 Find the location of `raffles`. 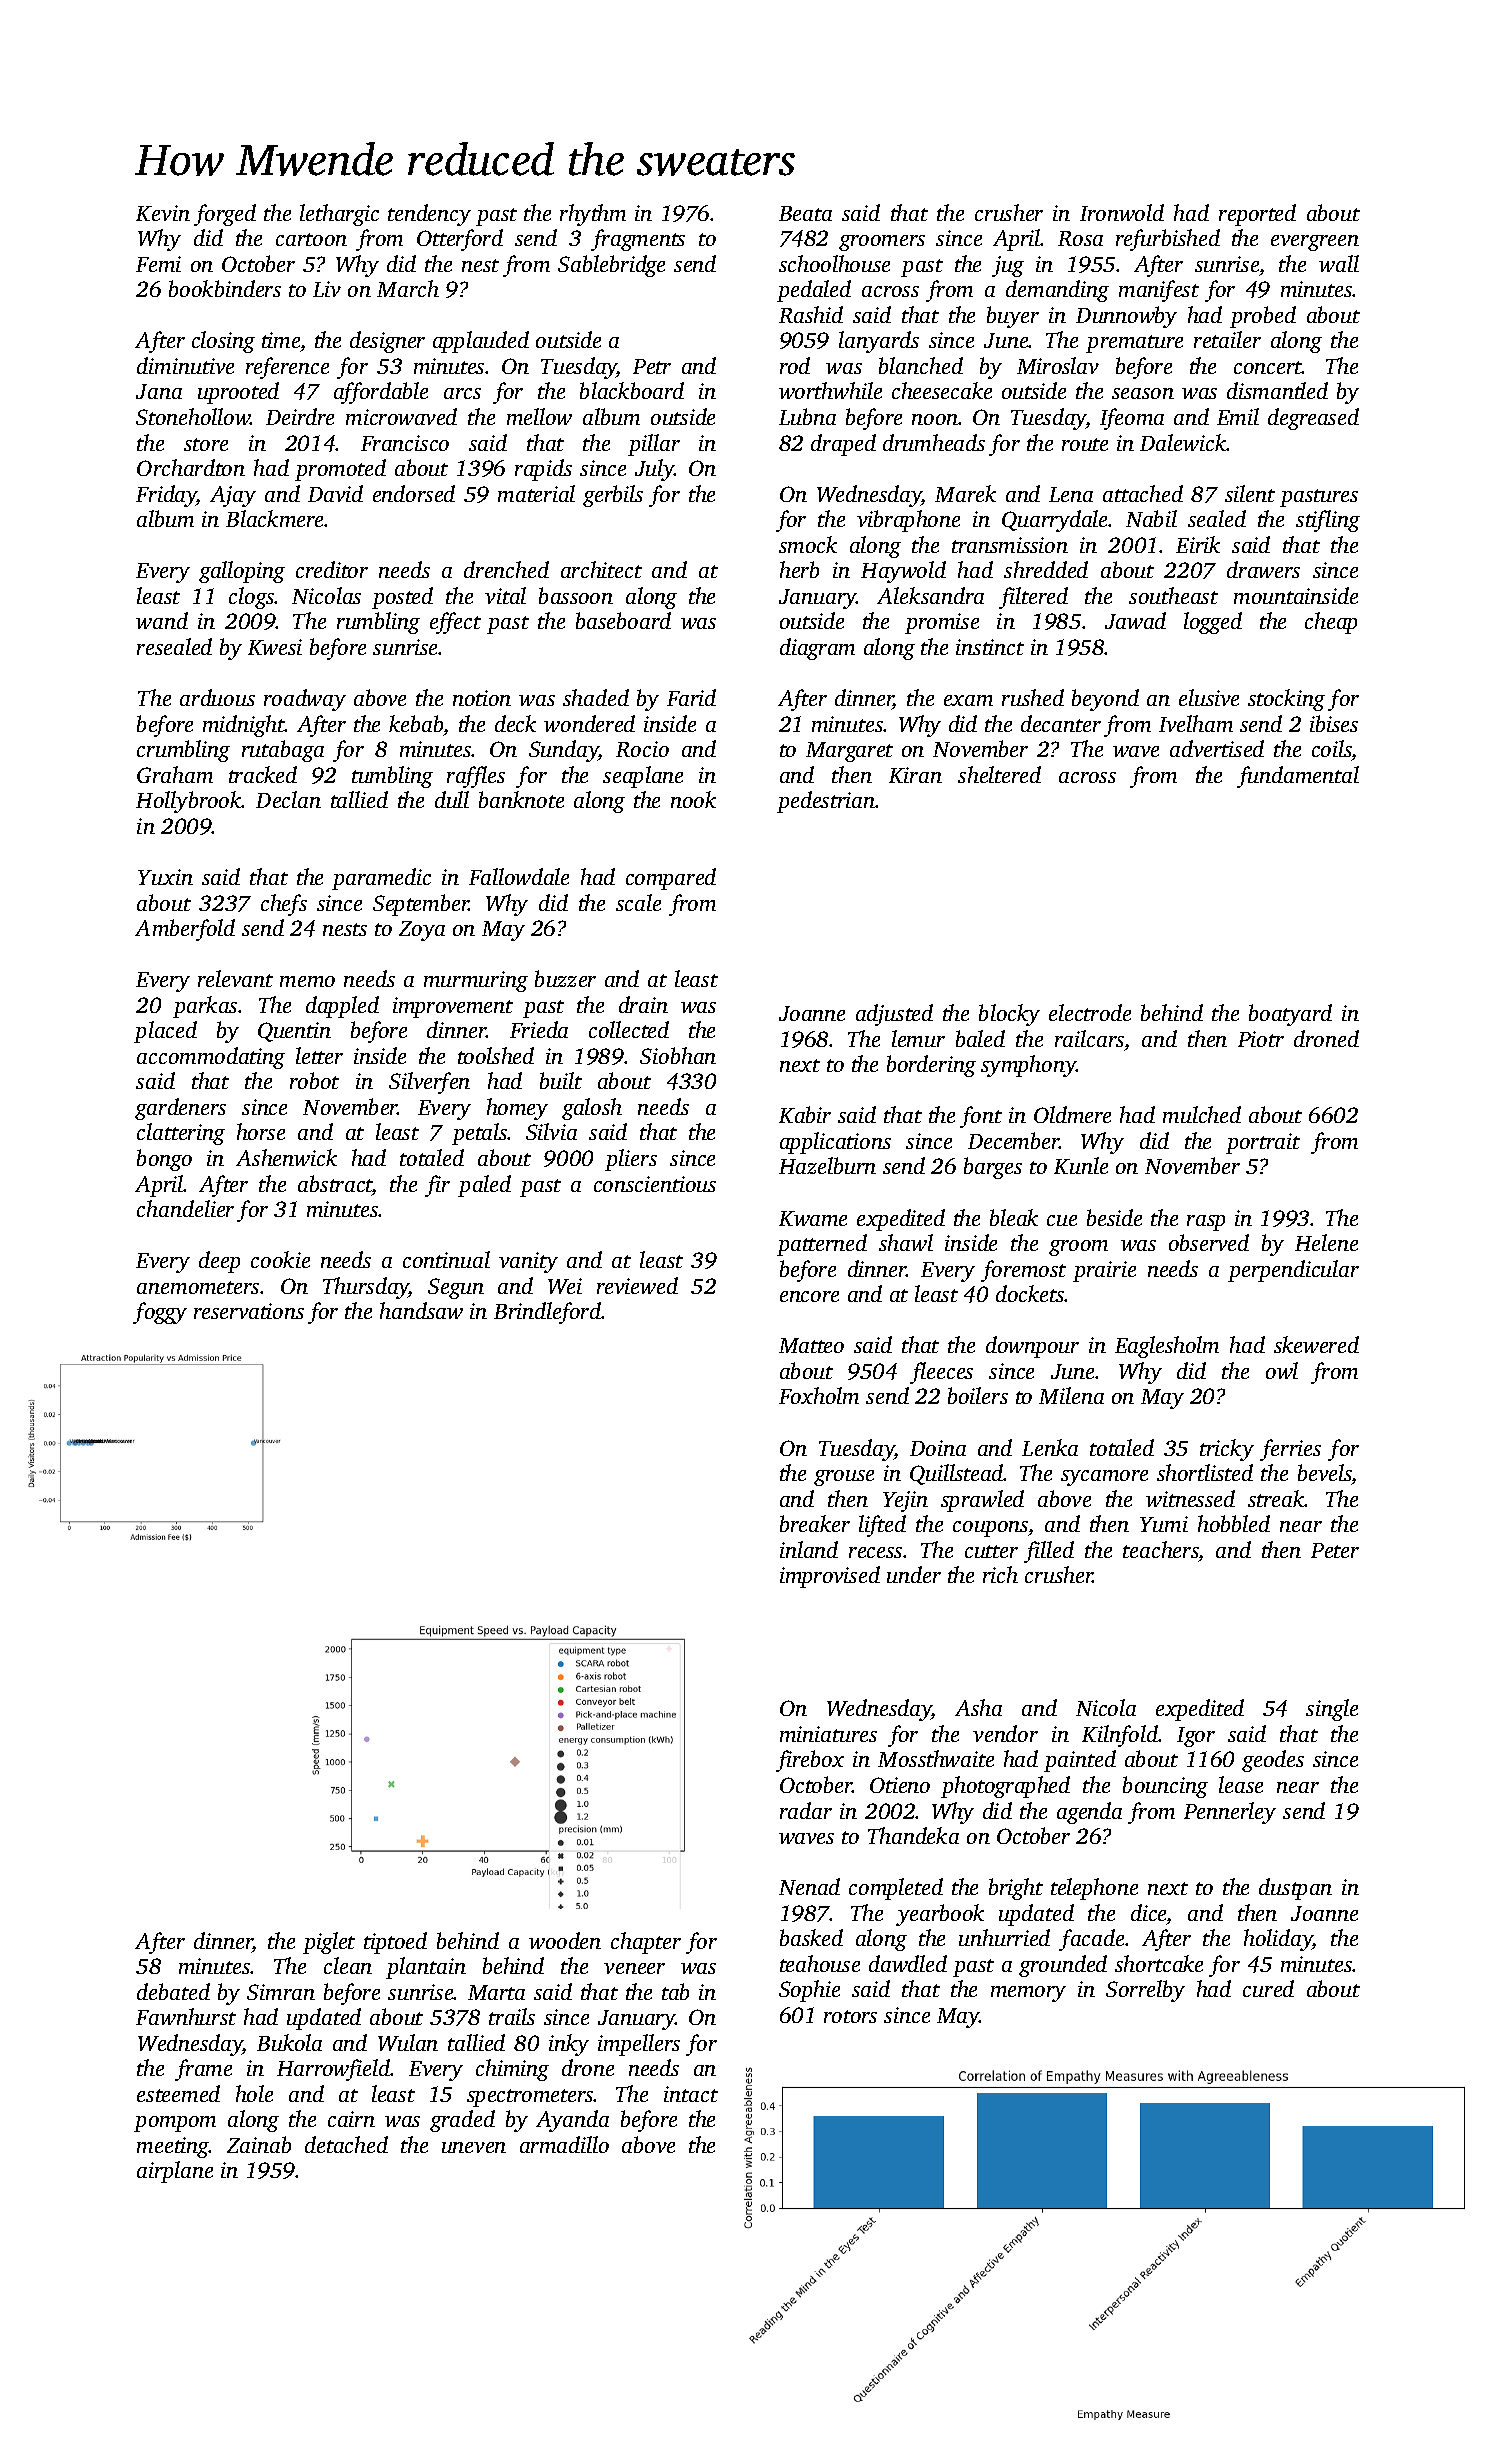

raffles is located at coordinates (476, 777).
